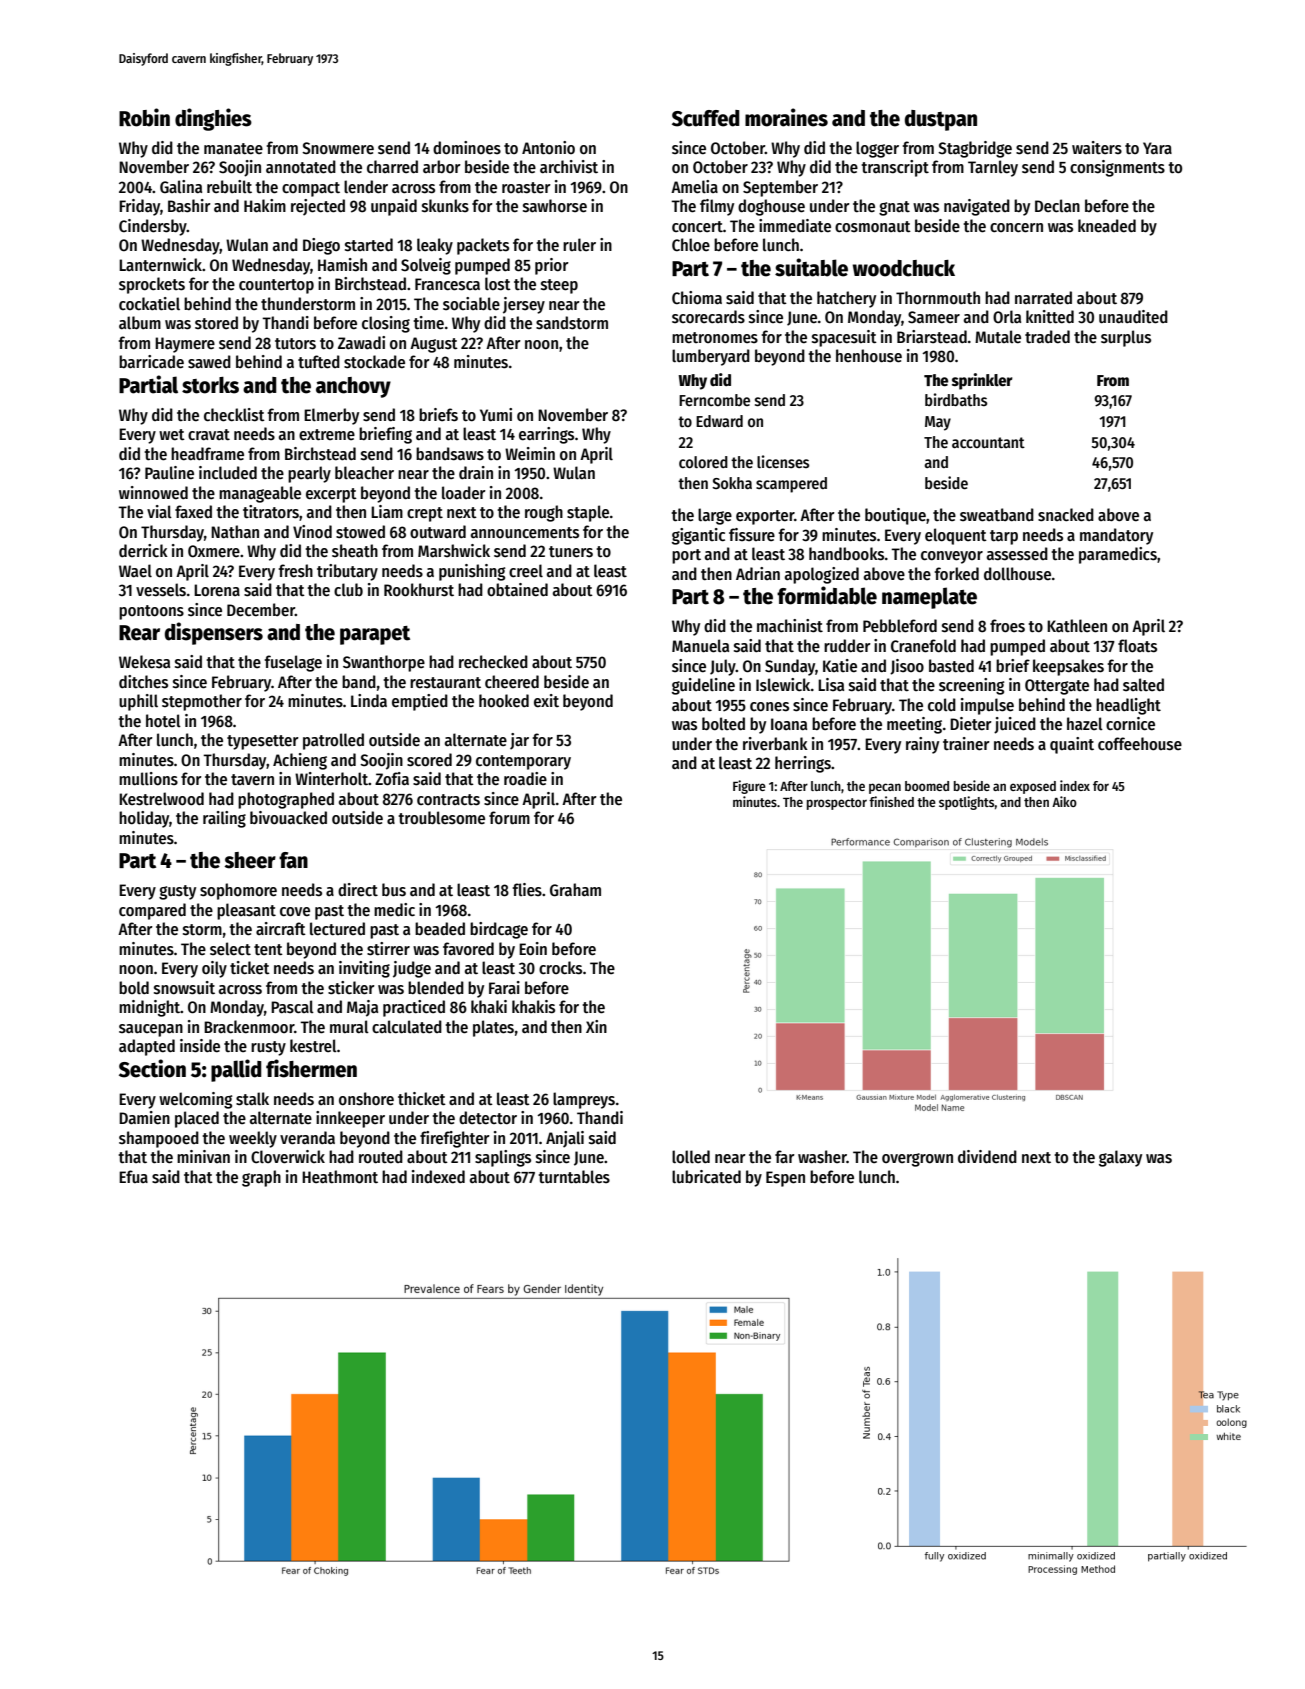 This screenshot has height=1689, width=1305. I want to click on Yara, so click(1157, 148).
